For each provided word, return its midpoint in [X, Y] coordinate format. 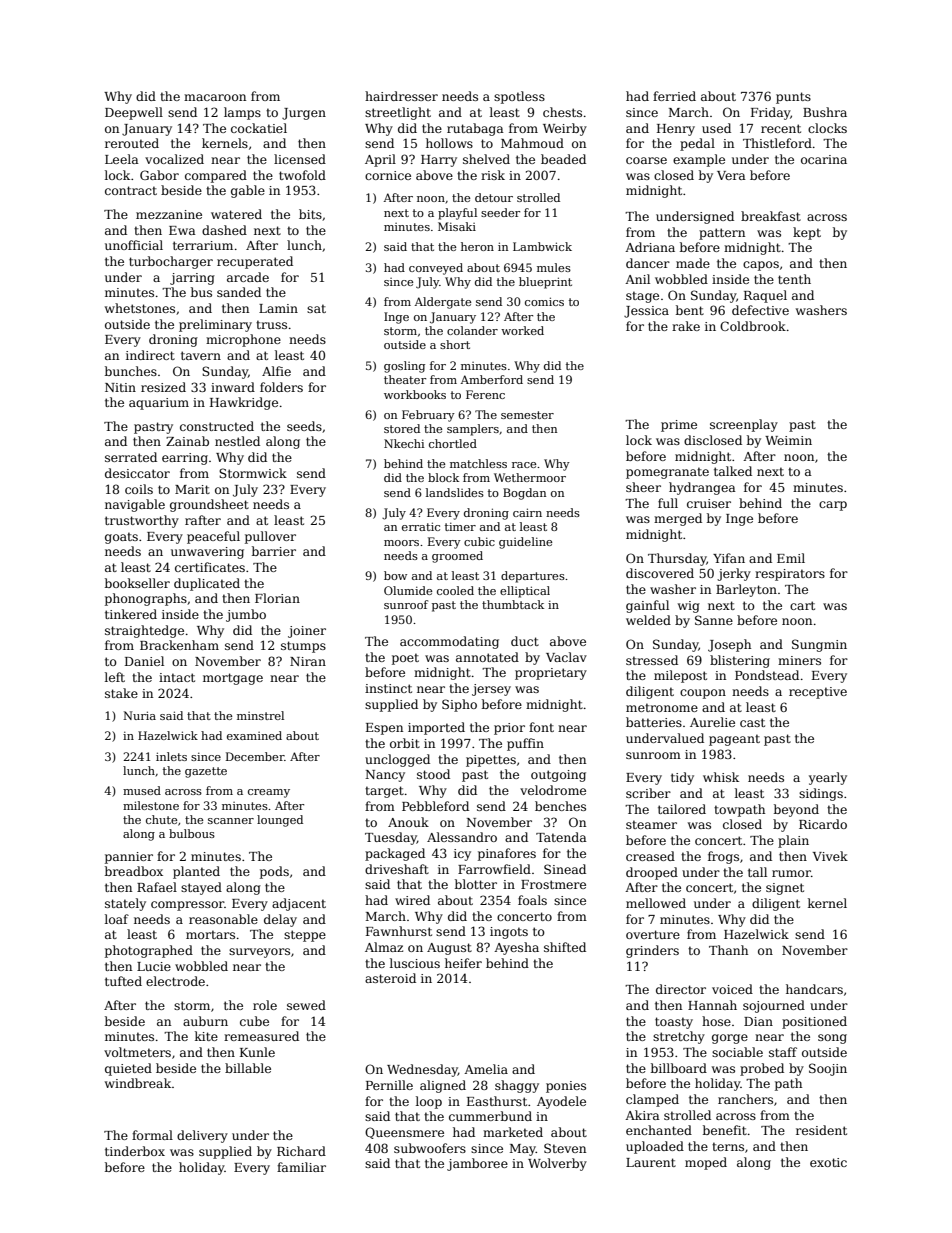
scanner [231, 821]
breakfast [771, 216]
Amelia [486, 1069]
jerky [734, 574]
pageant [734, 740]
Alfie [276, 371]
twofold [302, 175]
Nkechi [404, 443]
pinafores [507, 854]
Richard [301, 1151]
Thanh [728, 950]
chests [562, 112]
